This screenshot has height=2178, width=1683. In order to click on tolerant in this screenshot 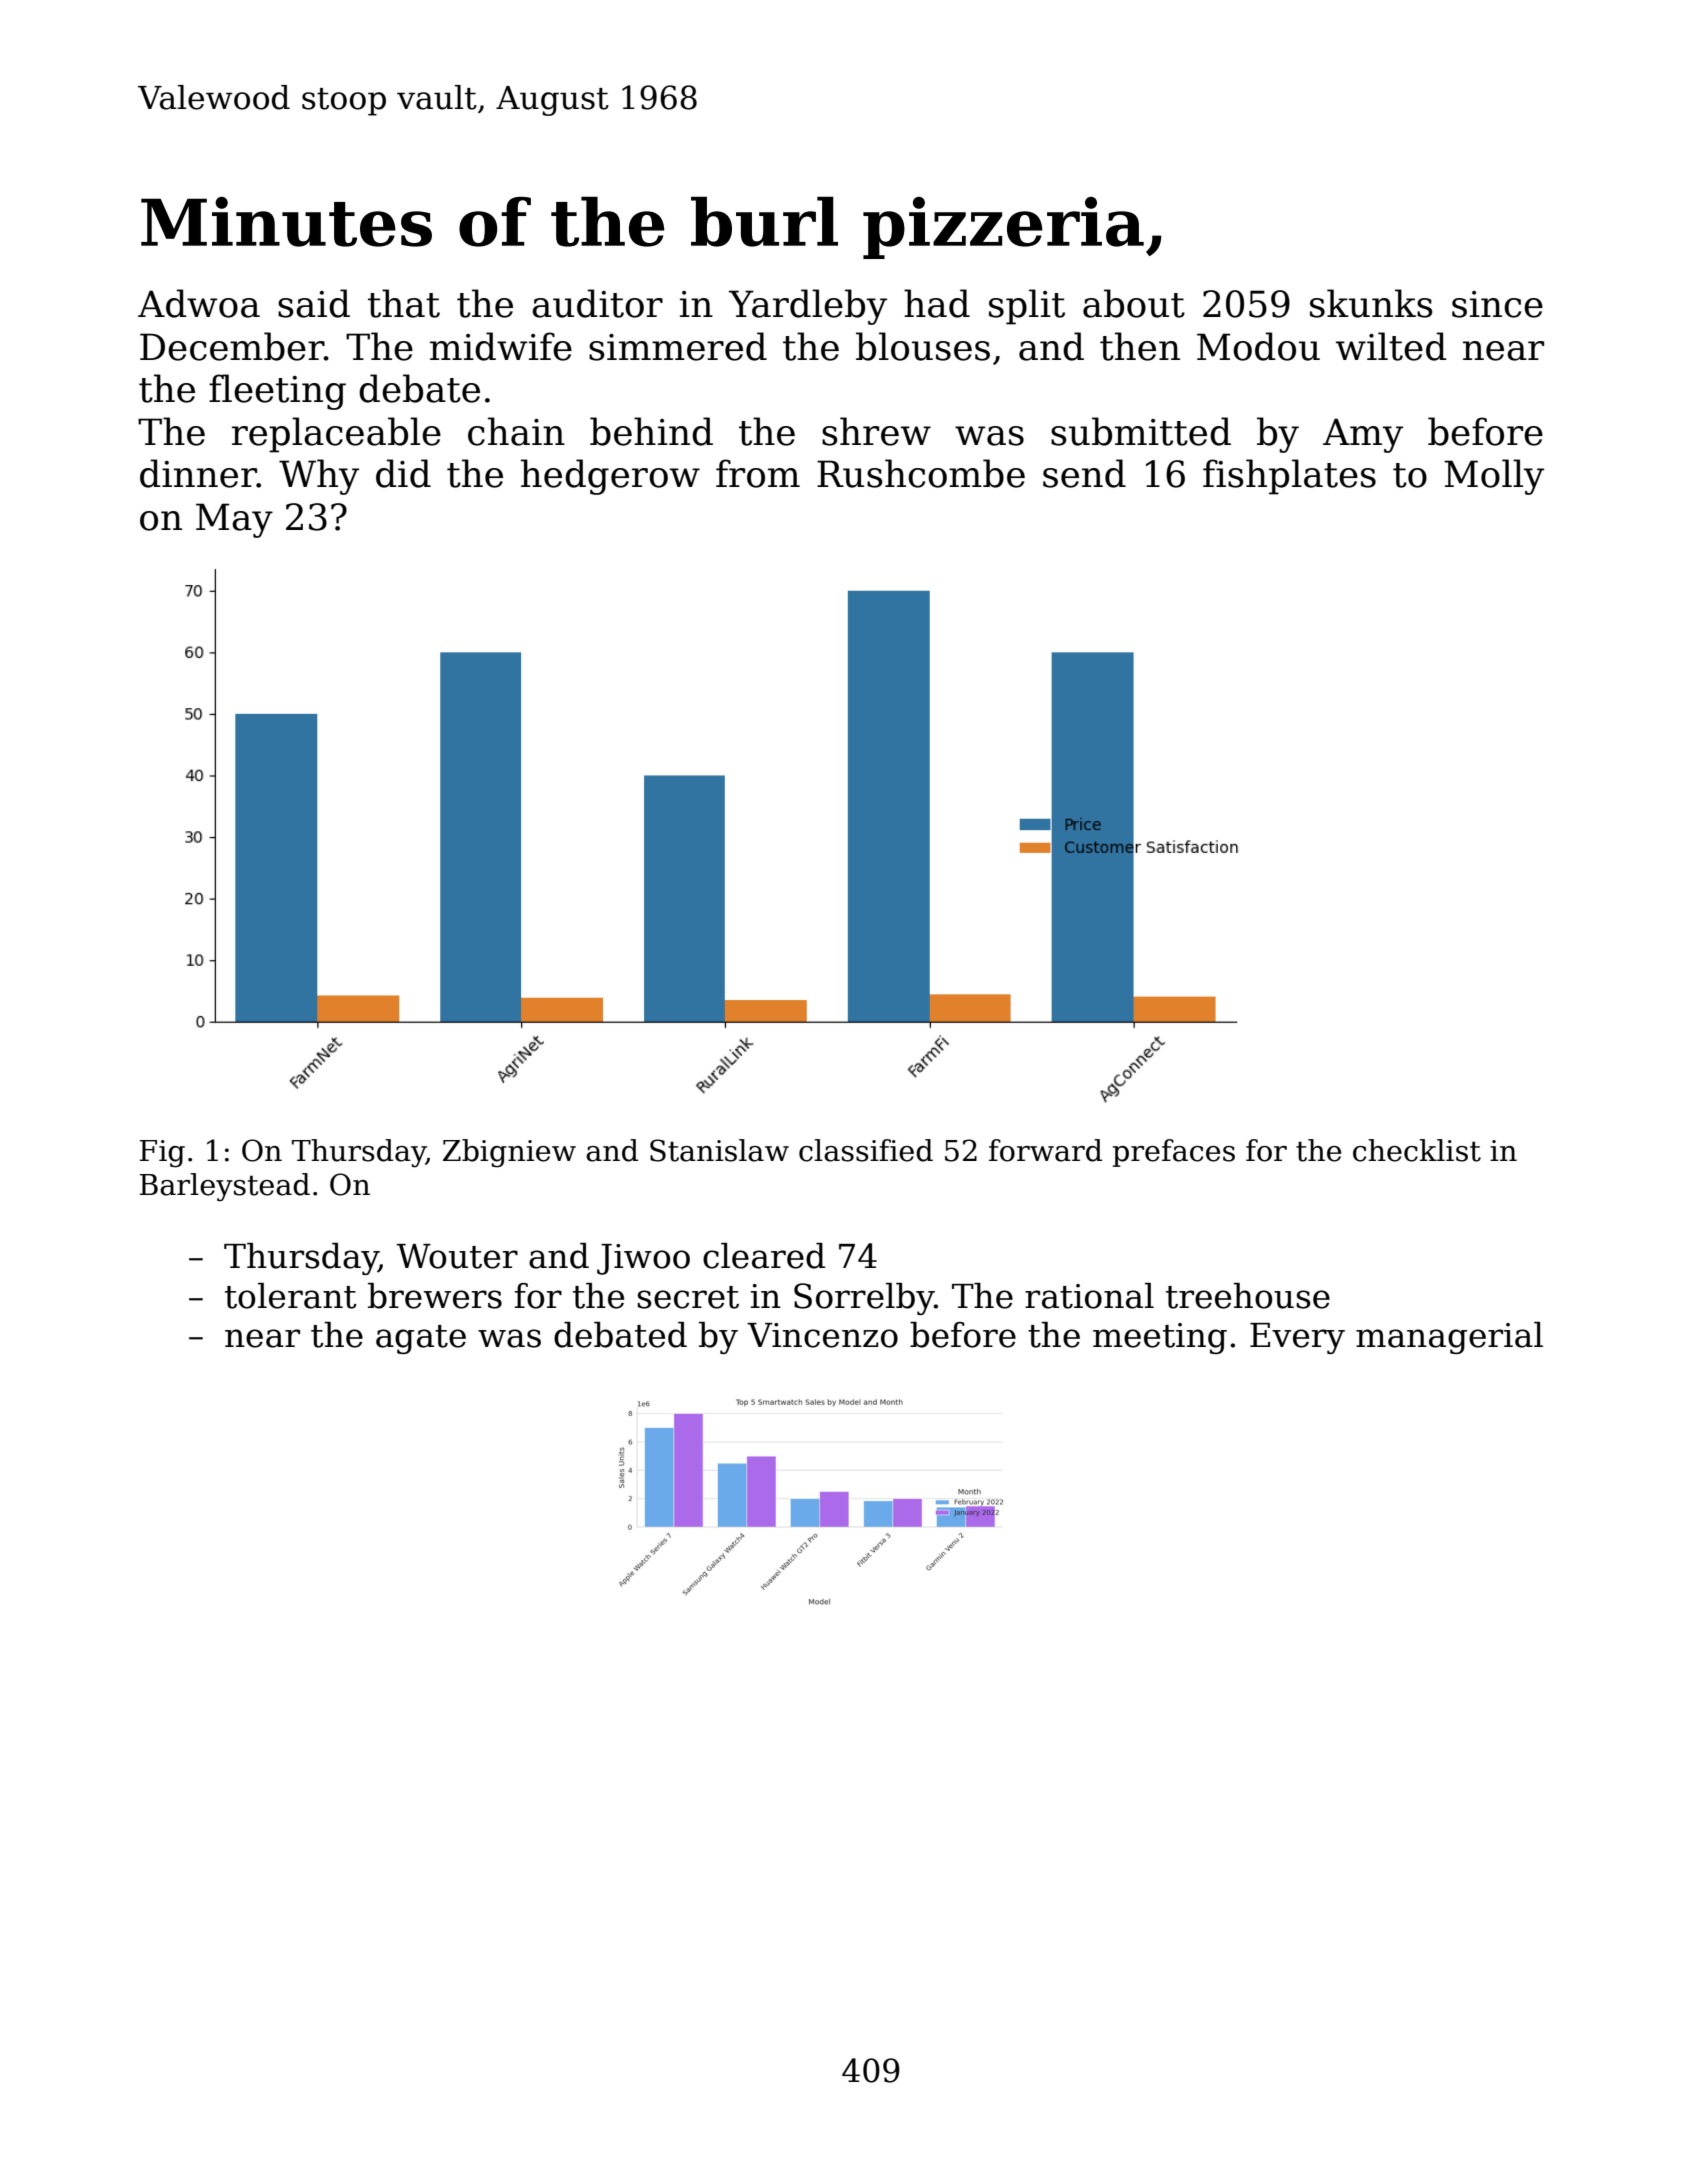, I will do `click(291, 1296)`.
